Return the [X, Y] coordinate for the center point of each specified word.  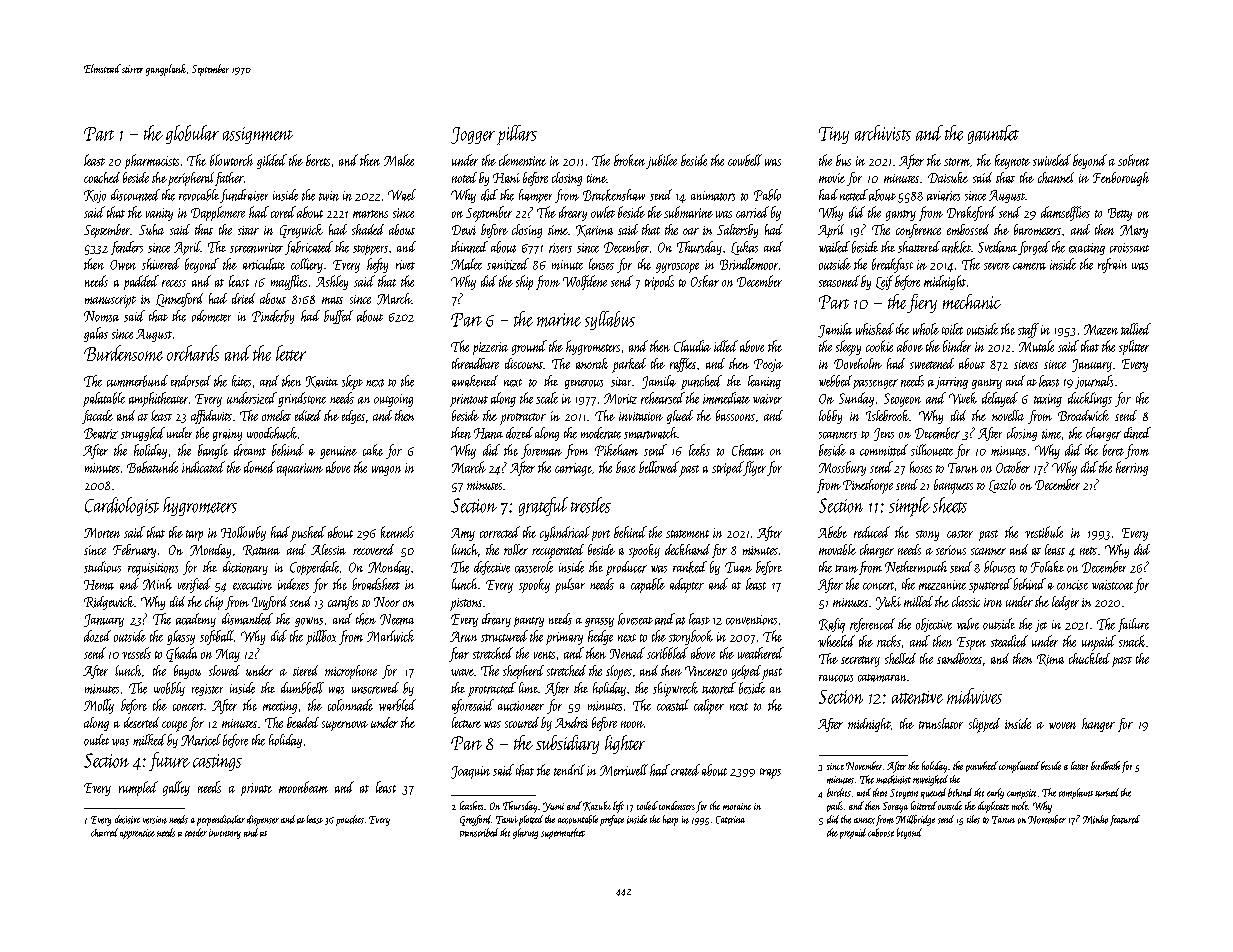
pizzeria [490, 348]
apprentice [137, 834]
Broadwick [1083, 415]
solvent [1133, 160]
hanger [1098, 725]
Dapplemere [218, 213]
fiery [922, 303]
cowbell [745, 160]
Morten [102, 533]
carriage [573, 469]
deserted [141, 722]
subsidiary [567, 744]
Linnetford [179, 300]
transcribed [479, 832]
